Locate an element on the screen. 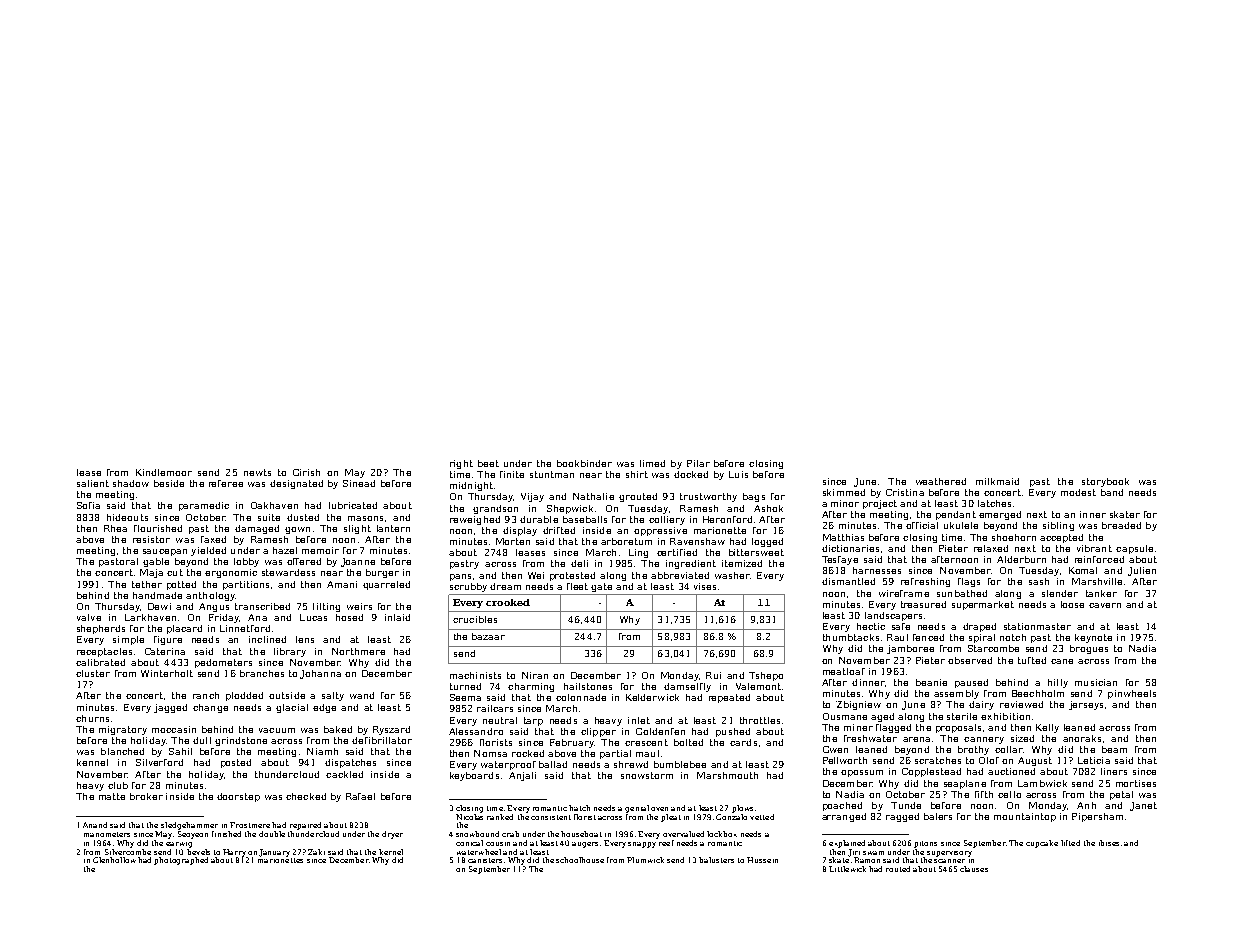 Image resolution: width=1233 pixels, height=952 pixels. broker is located at coordinates (146, 796).
